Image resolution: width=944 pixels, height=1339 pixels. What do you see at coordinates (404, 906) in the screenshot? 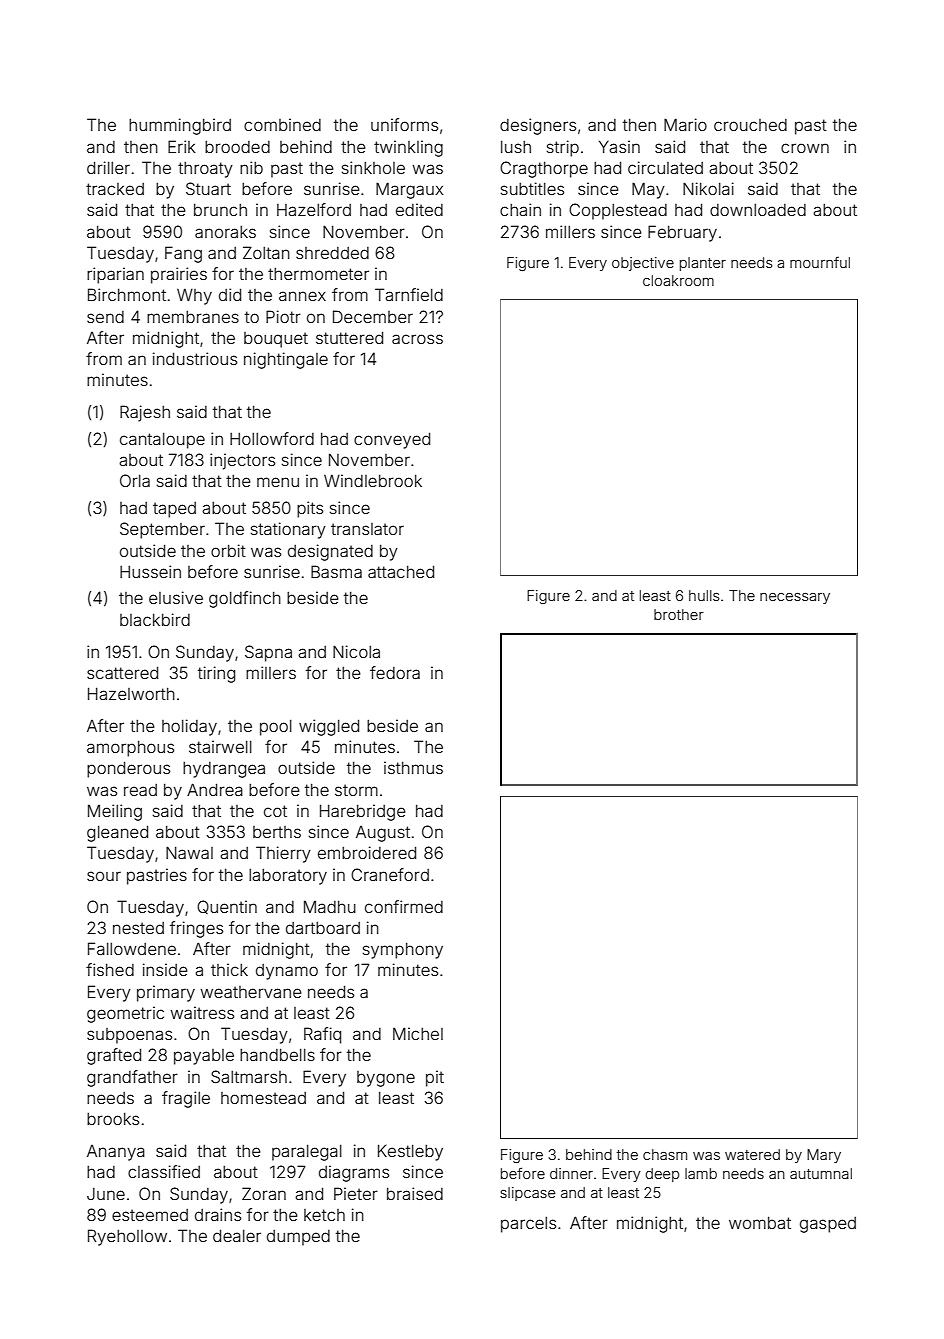
I see `confirmed` at bounding box center [404, 906].
